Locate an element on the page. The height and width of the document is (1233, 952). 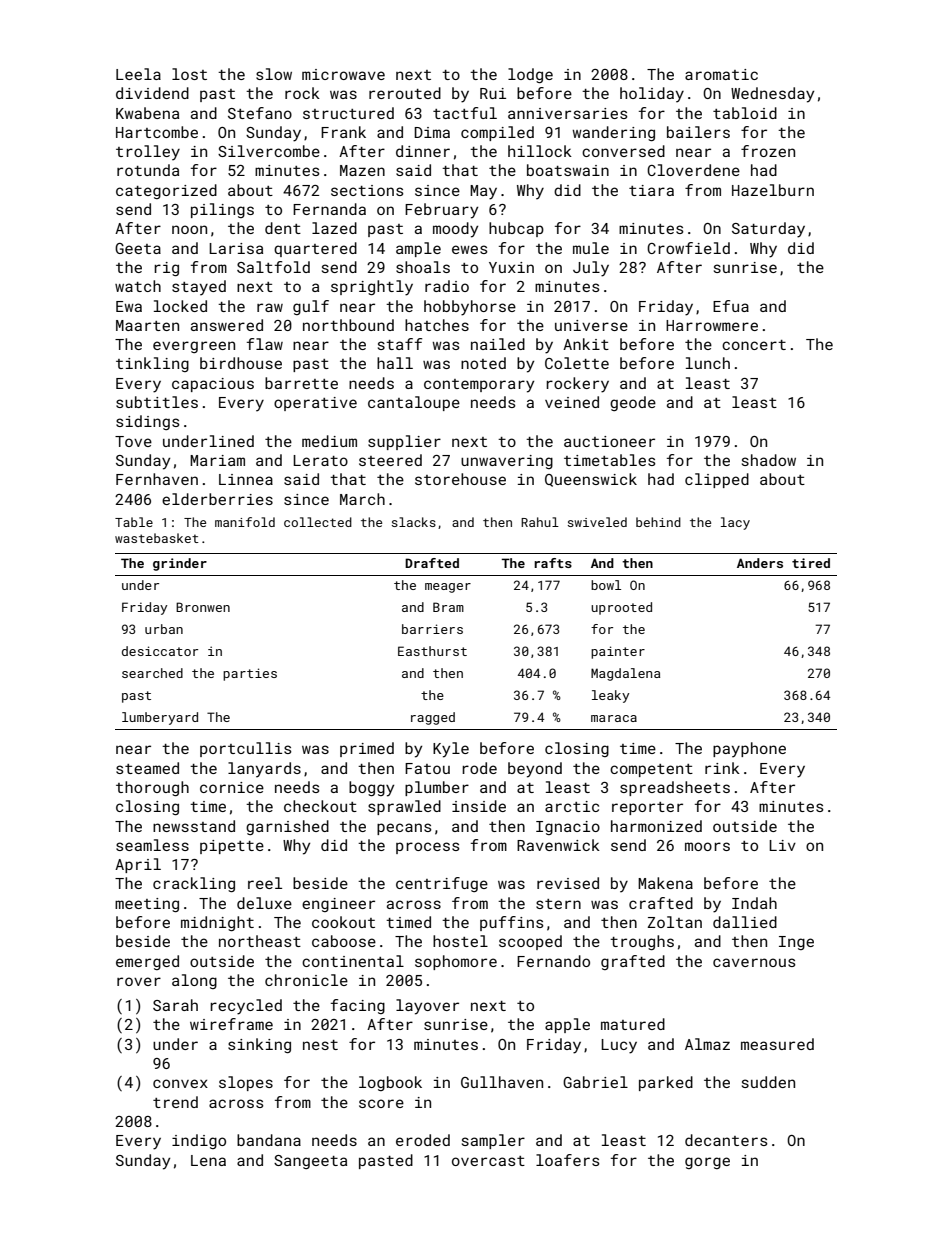
lodge is located at coordinates (530, 75).
